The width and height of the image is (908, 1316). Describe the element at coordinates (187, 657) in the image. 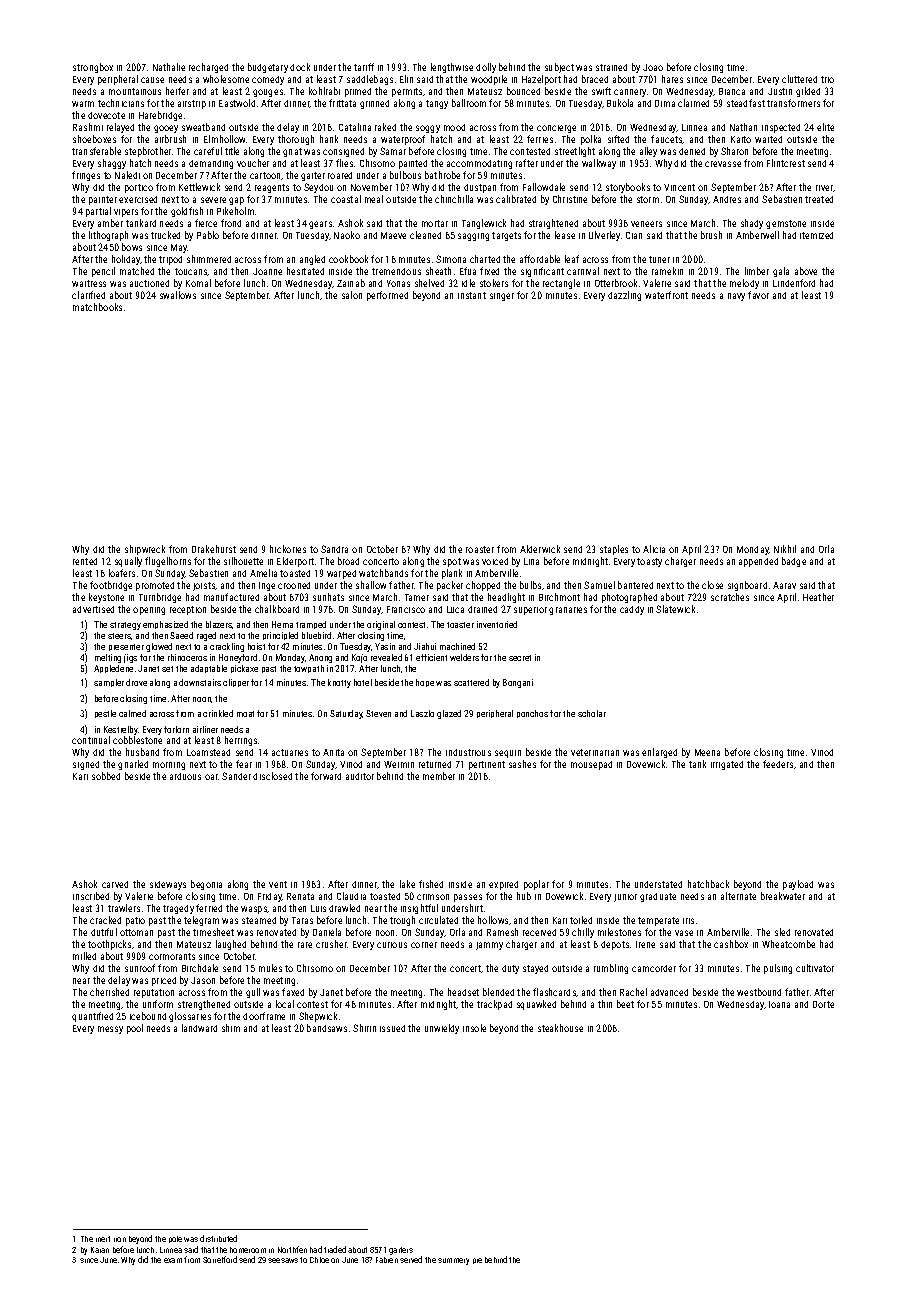

I see `rhinoceros` at that location.
